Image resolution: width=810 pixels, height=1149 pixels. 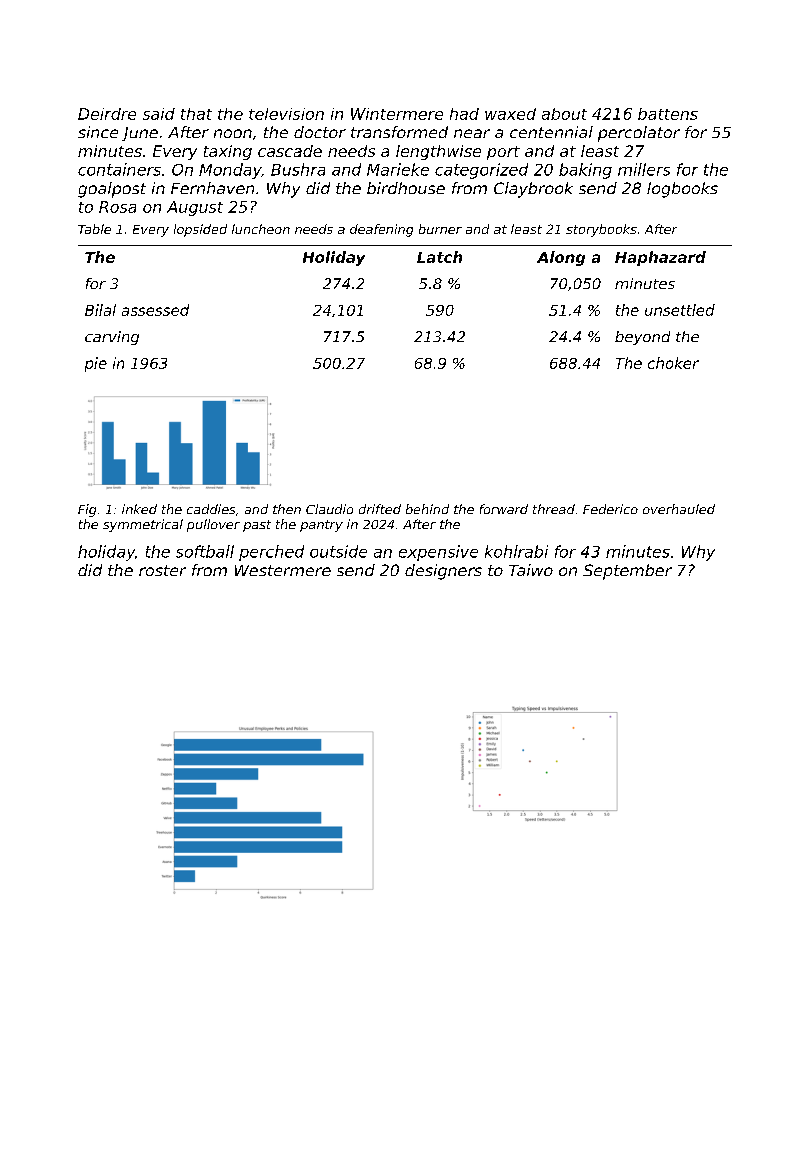 What do you see at coordinates (438, 553) in the image?
I see `expensive` at bounding box center [438, 553].
